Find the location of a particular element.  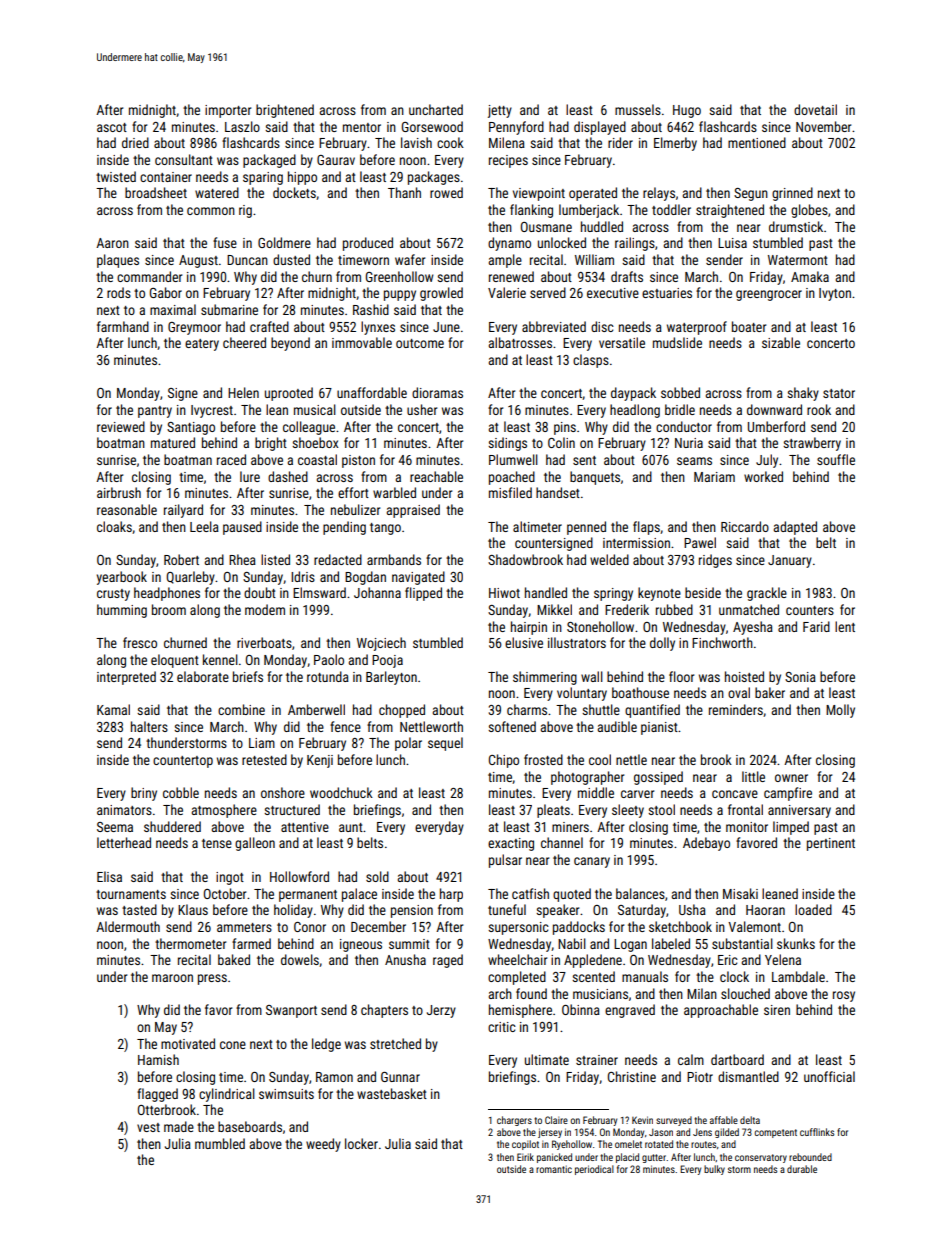

channel is located at coordinates (562, 842).
